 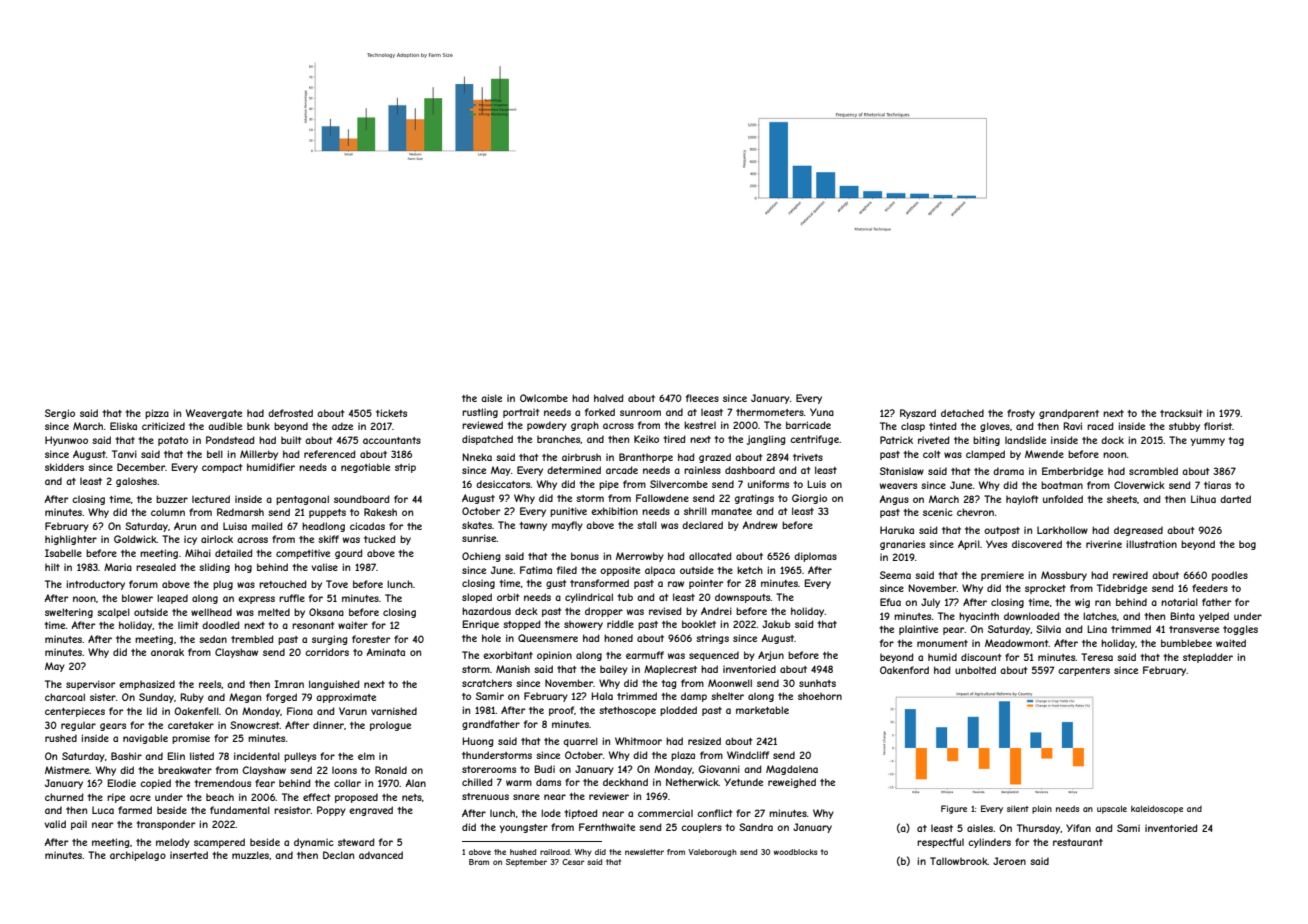 What do you see at coordinates (756, 827) in the screenshot?
I see `Sandra` at bounding box center [756, 827].
